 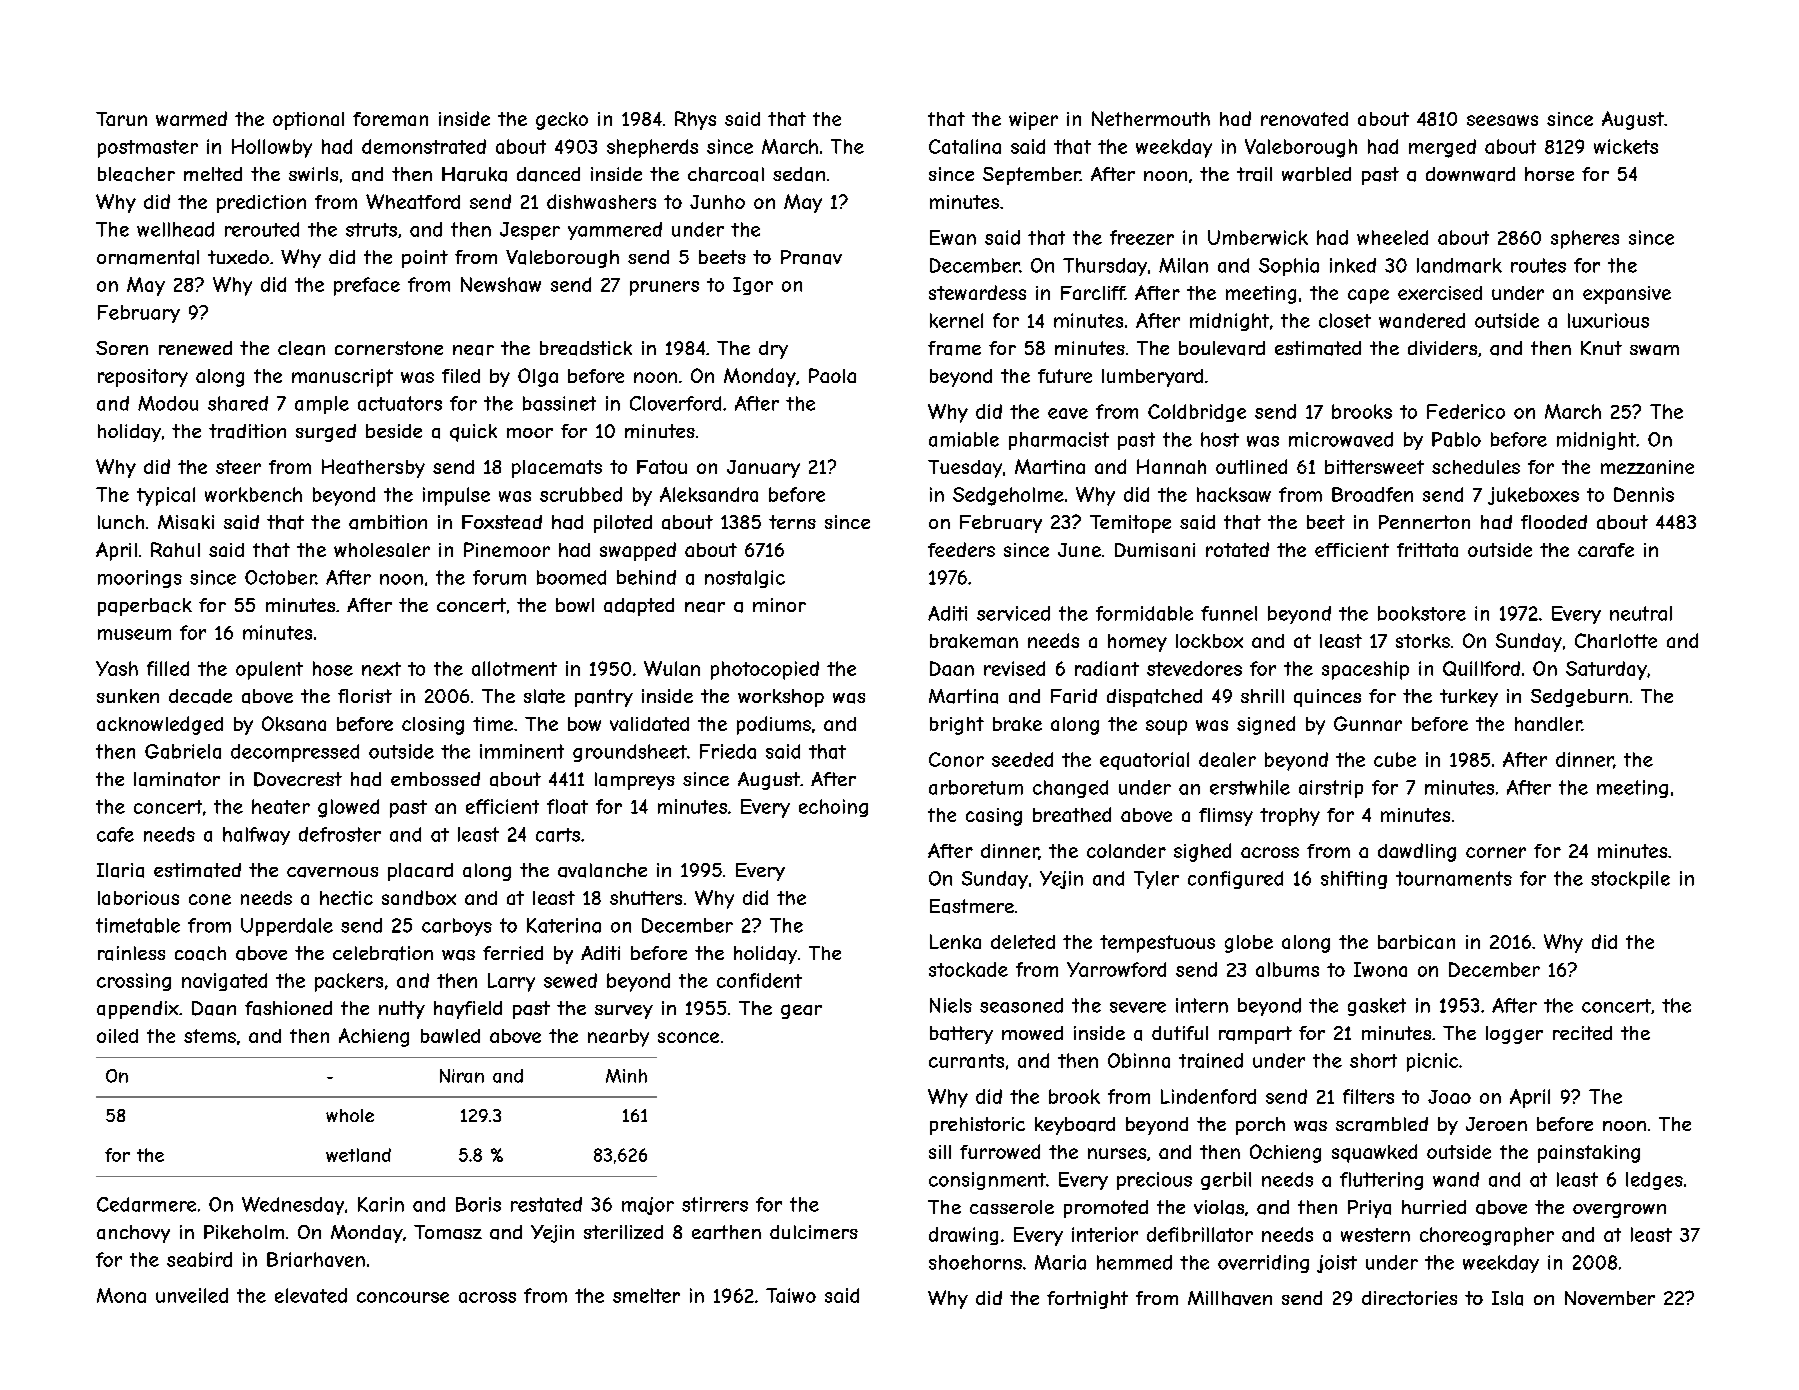 I want to click on wiper, so click(x=1033, y=121).
